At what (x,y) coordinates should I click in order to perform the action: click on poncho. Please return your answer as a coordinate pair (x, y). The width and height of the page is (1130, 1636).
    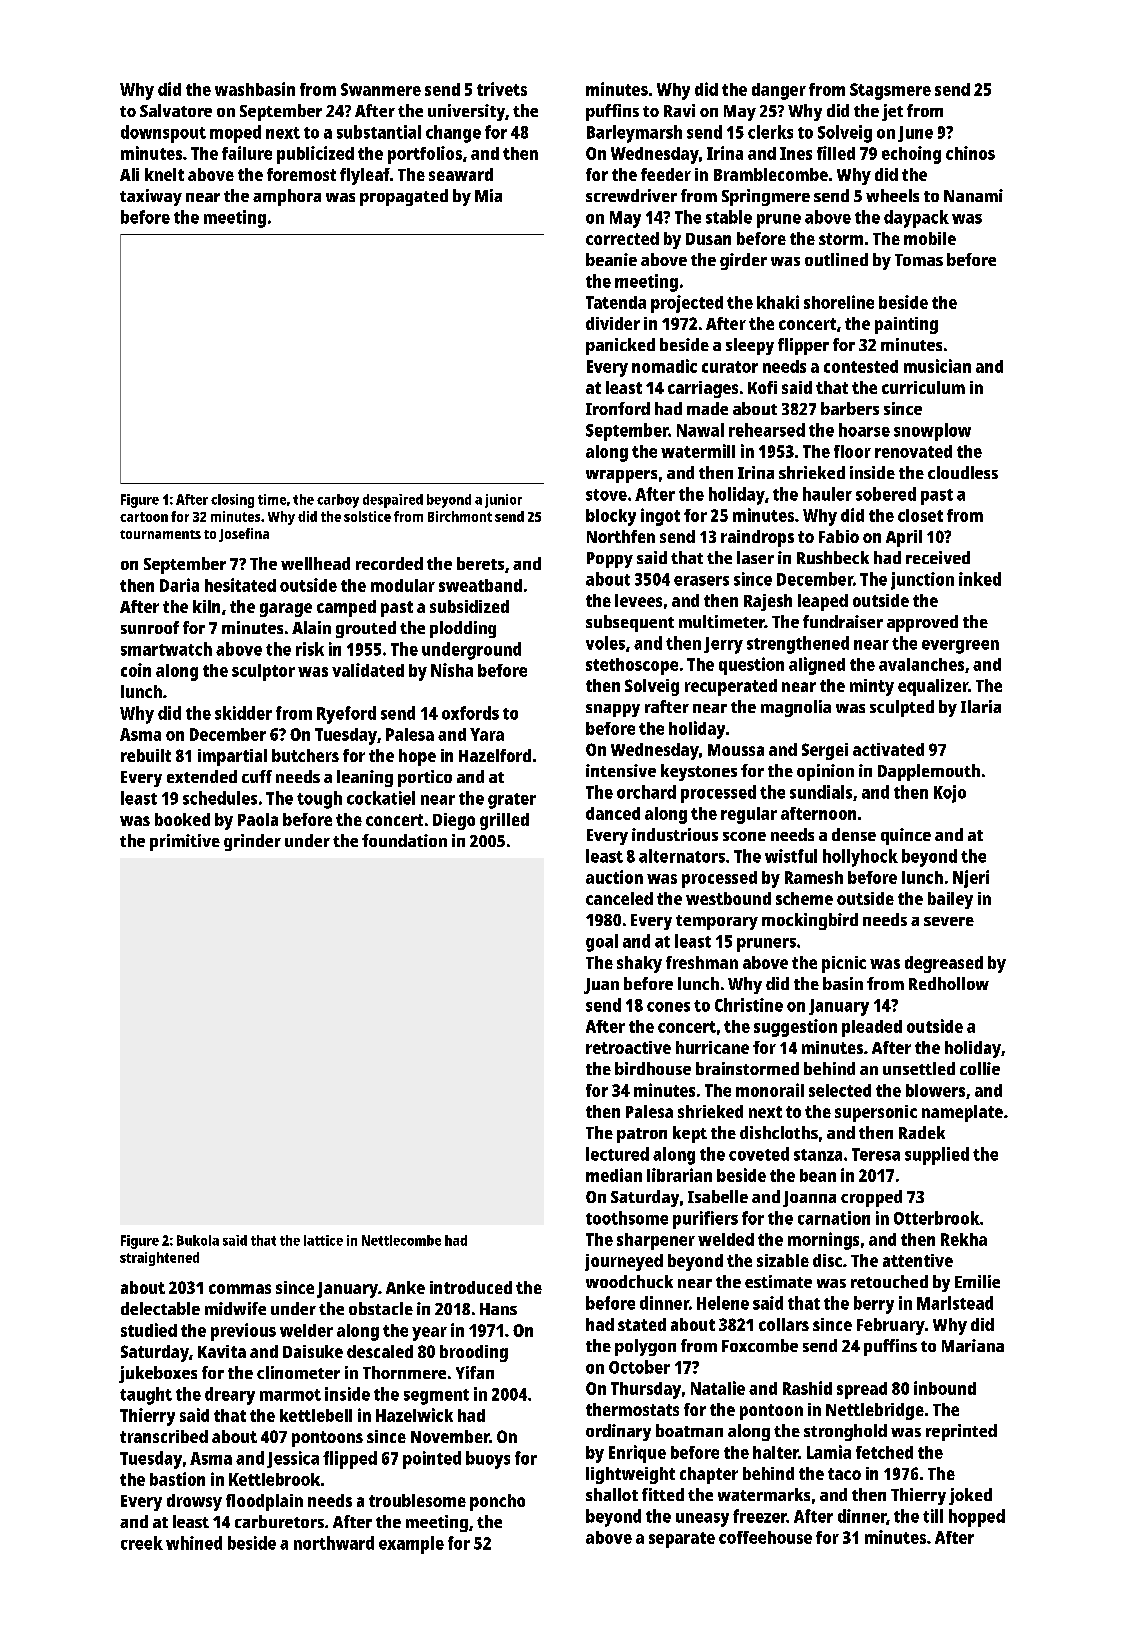
    Looking at the image, I should click on (497, 1502).
